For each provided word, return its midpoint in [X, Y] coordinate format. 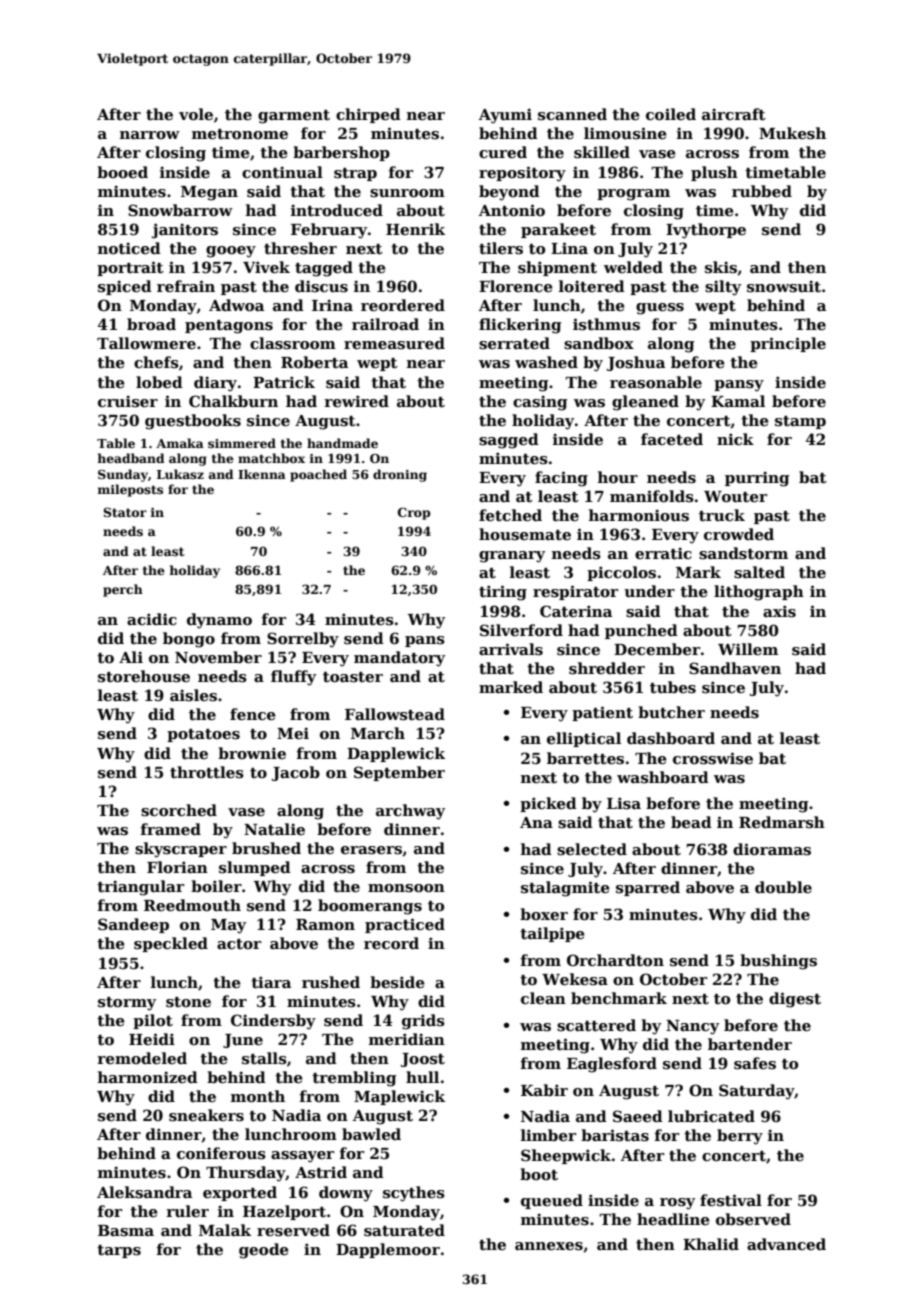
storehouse [144, 676]
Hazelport [284, 1212]
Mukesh [792, 133]
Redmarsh [782, 822]
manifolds [652, 496]
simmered [242, 443]
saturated [404, 1230]
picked [548, 804]
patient [602, 713]
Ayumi [505, 116]
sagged [509, 441]
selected [592, 849]
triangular [140, 888]
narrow [150, 135]
